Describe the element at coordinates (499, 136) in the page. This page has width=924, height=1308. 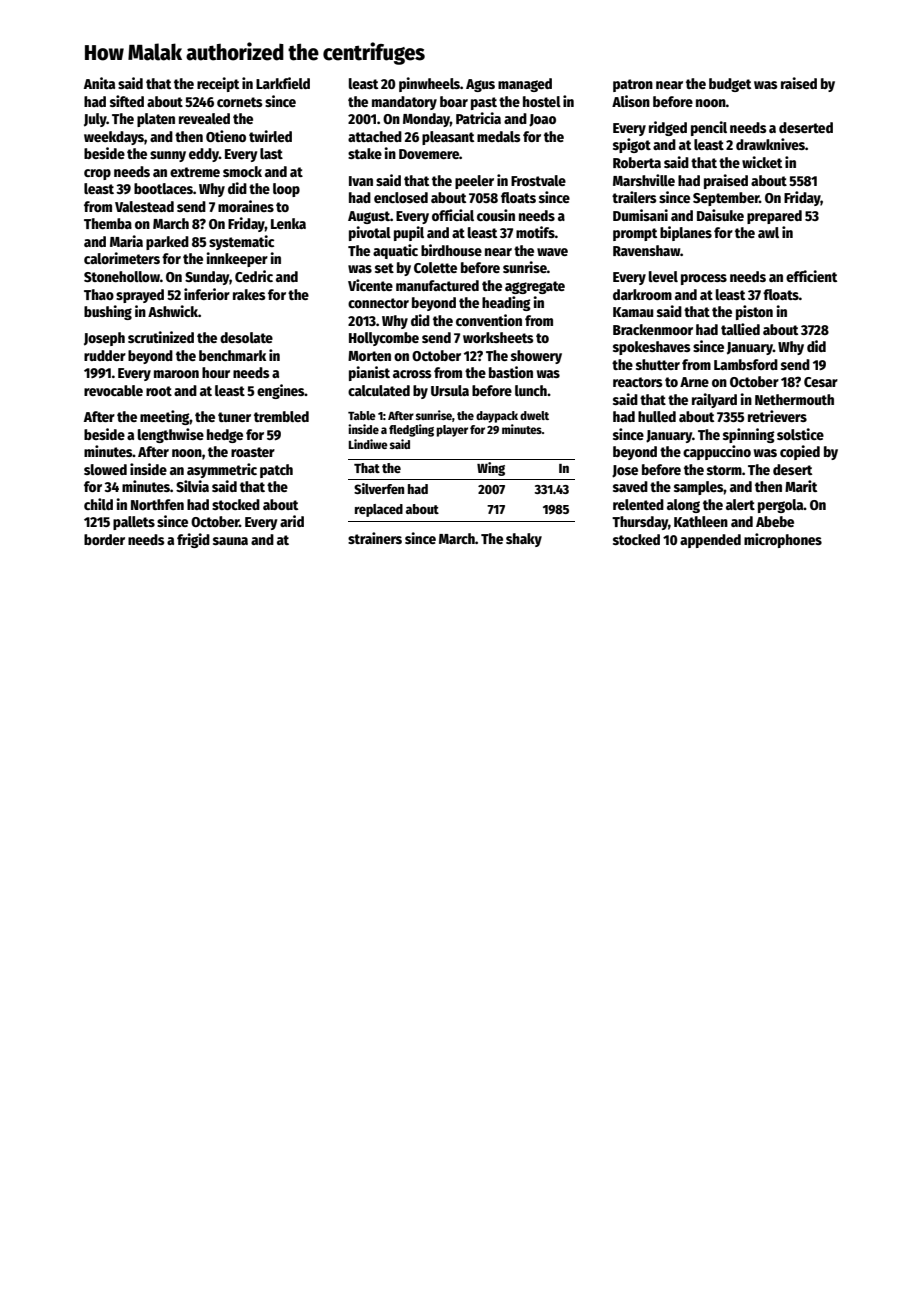
I see `medals` at that location.
